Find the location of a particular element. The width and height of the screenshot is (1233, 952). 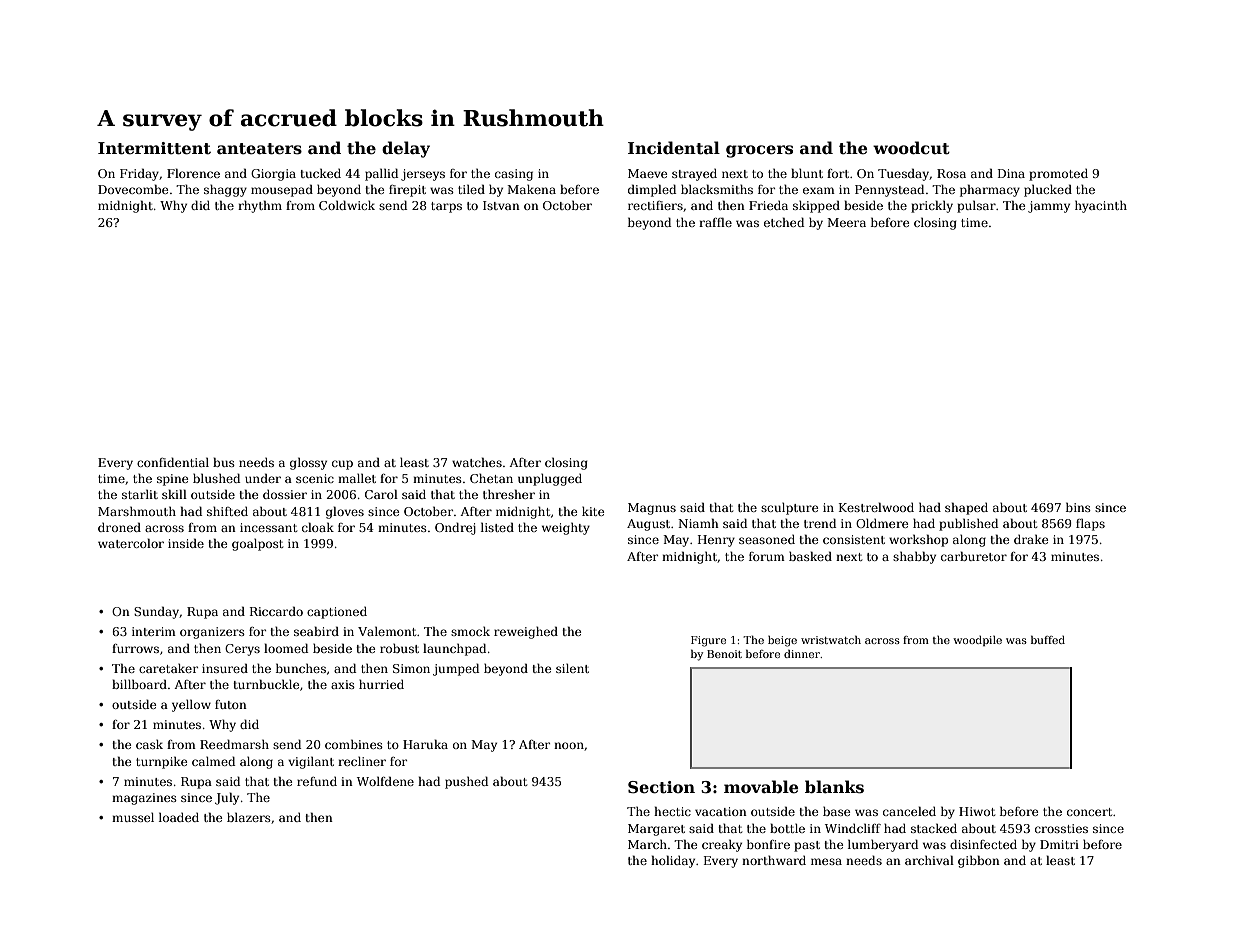

goalpost is located at coordinates (257, 545).
